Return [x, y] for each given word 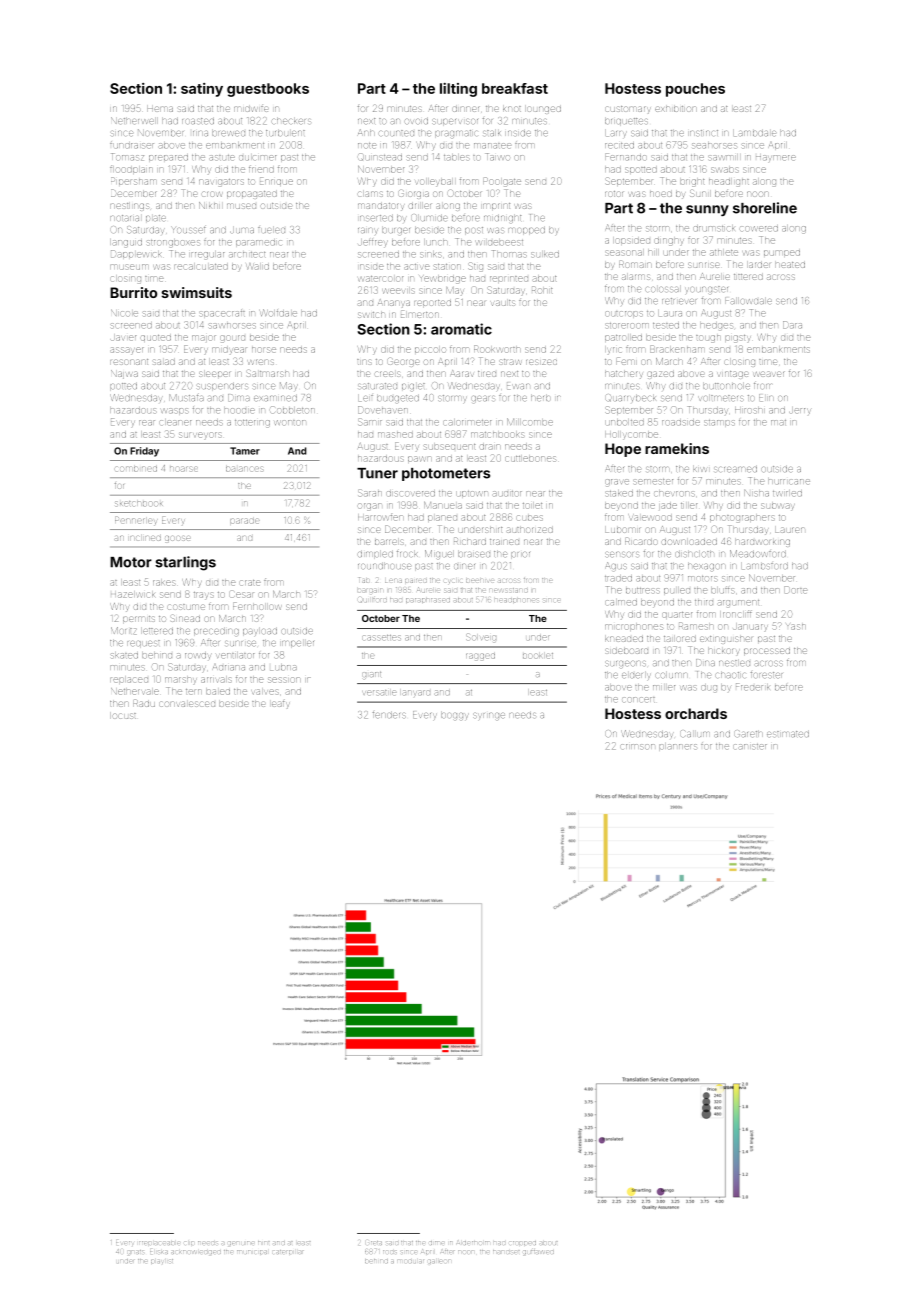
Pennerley [135, 520]
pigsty [738, 339]
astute [222, 158]
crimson [638, 747]
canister [750, 747]
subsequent [449, 447]
